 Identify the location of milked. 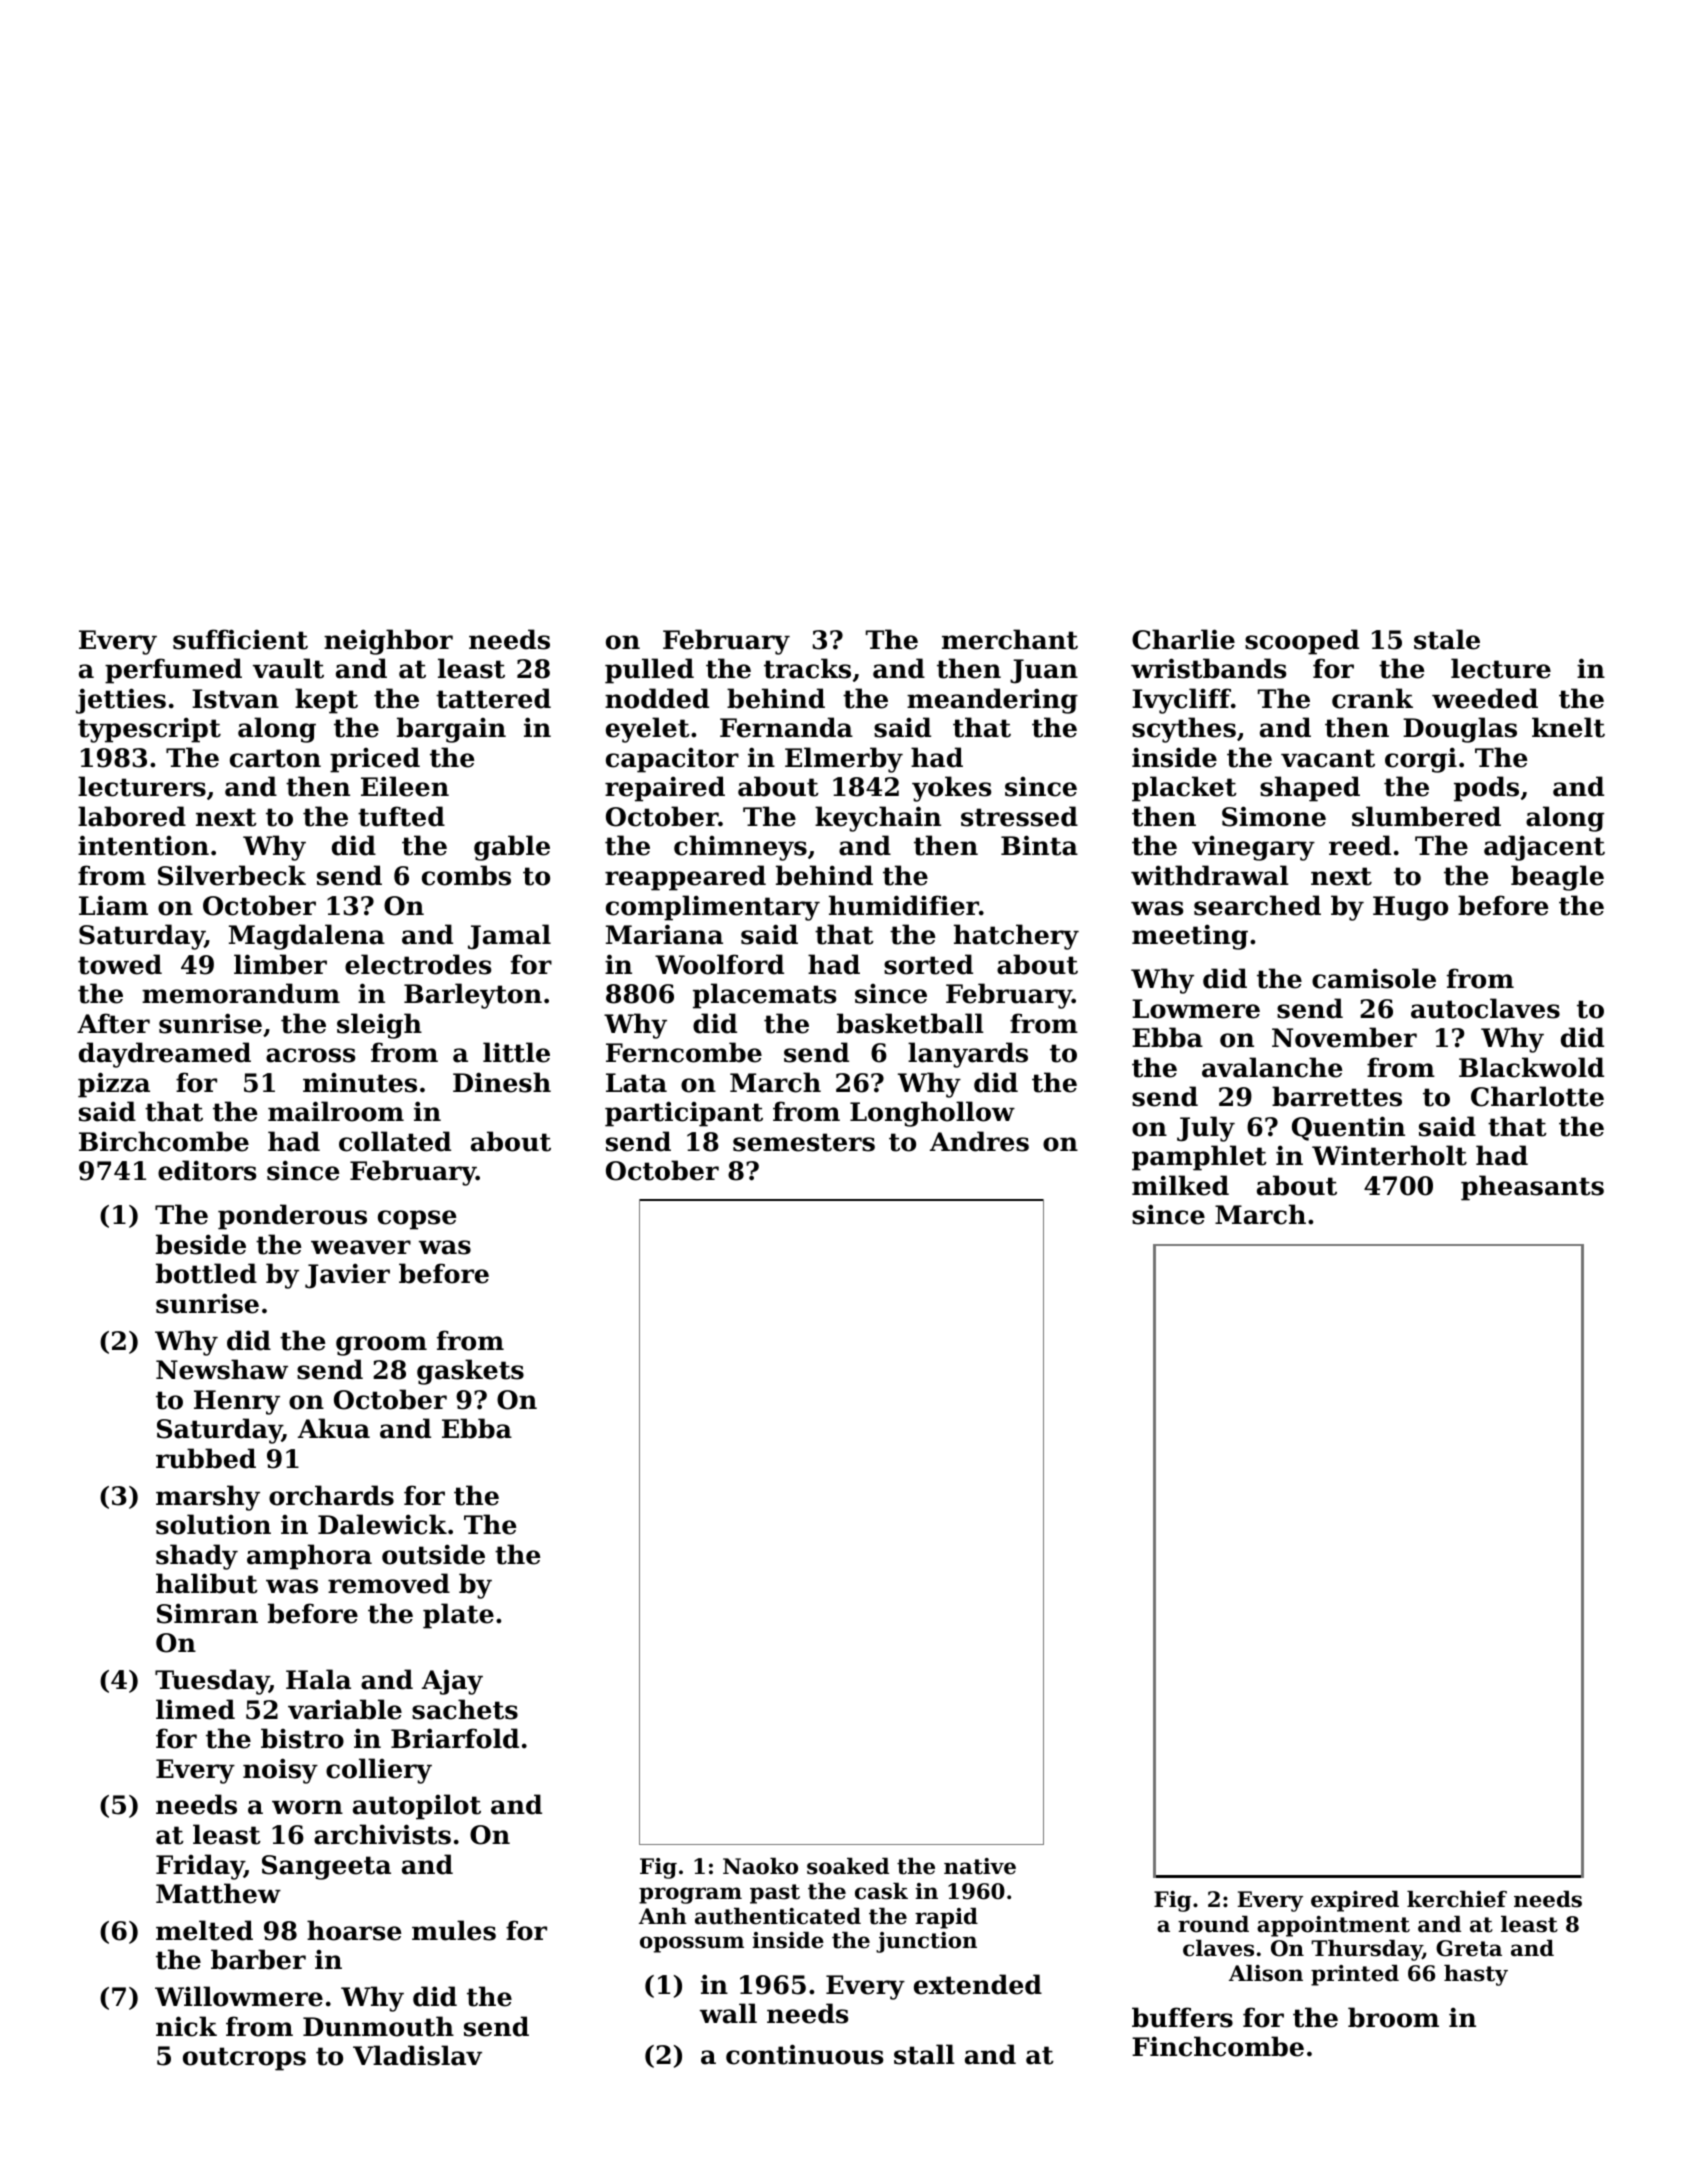
(1180, 1185).
